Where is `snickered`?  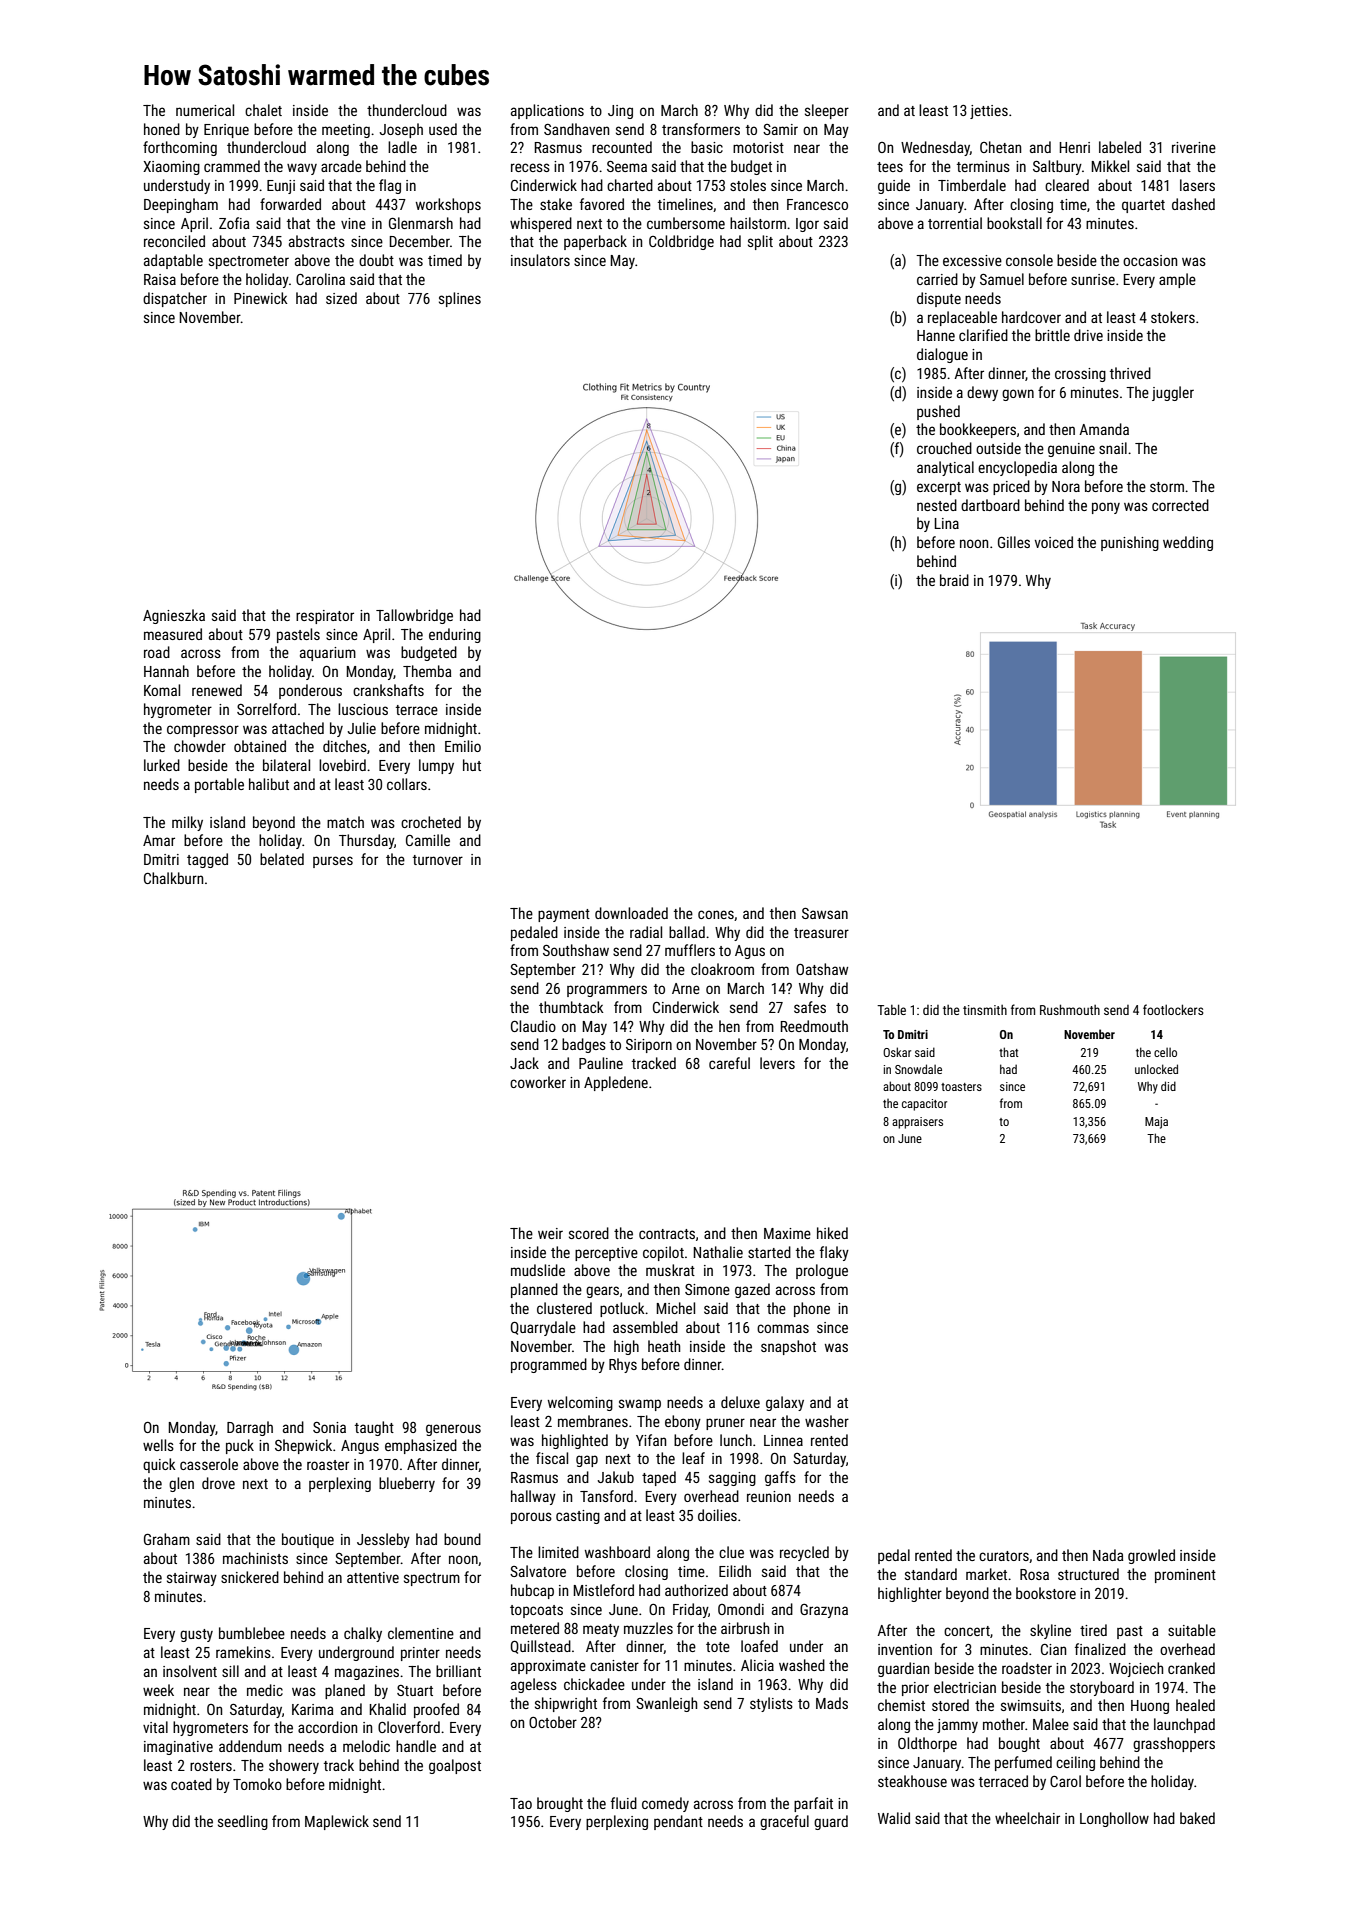
snickered is located at coordinates (250, 1577).
